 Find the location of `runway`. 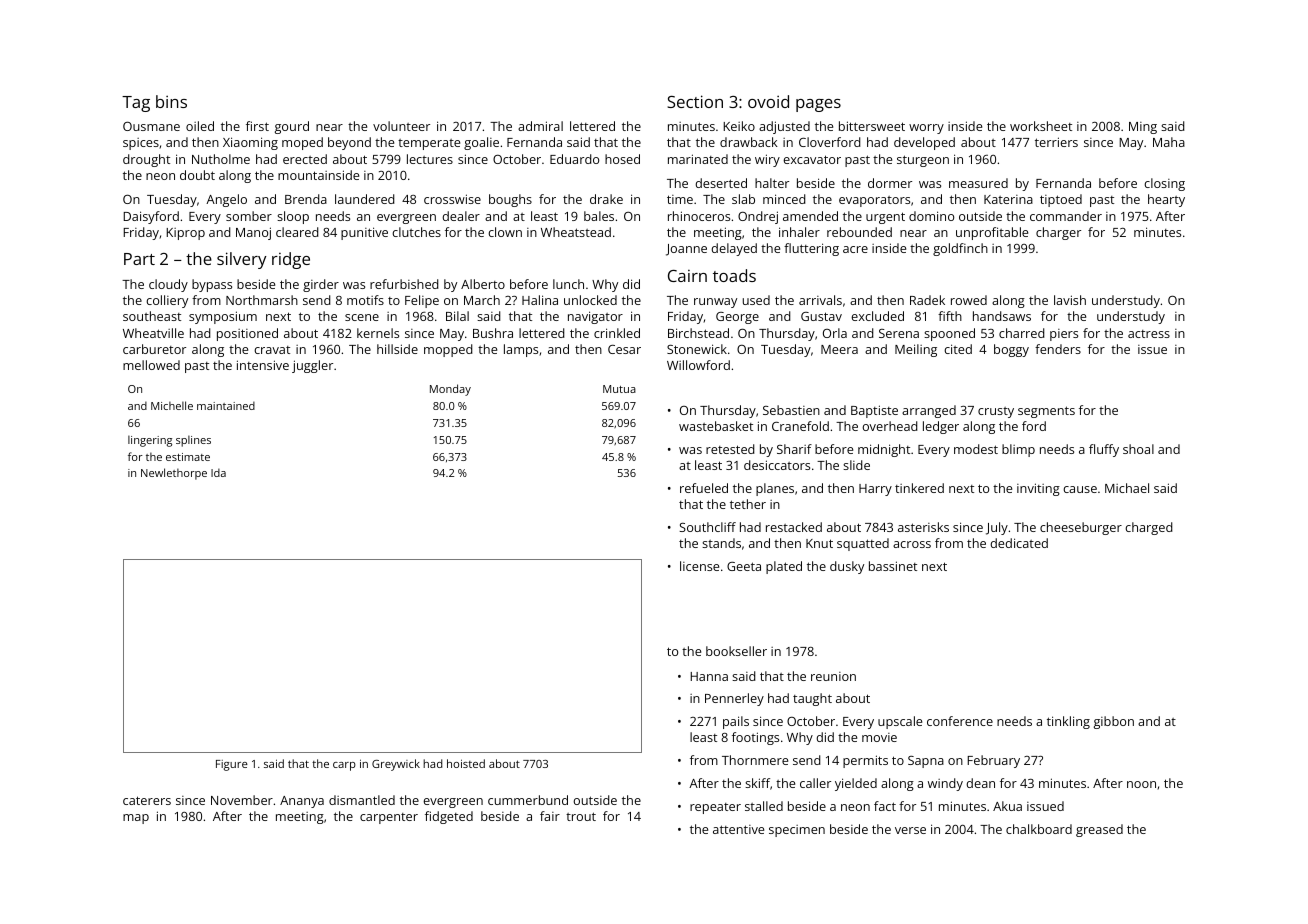

runway is located at coordinates (715, 303).
